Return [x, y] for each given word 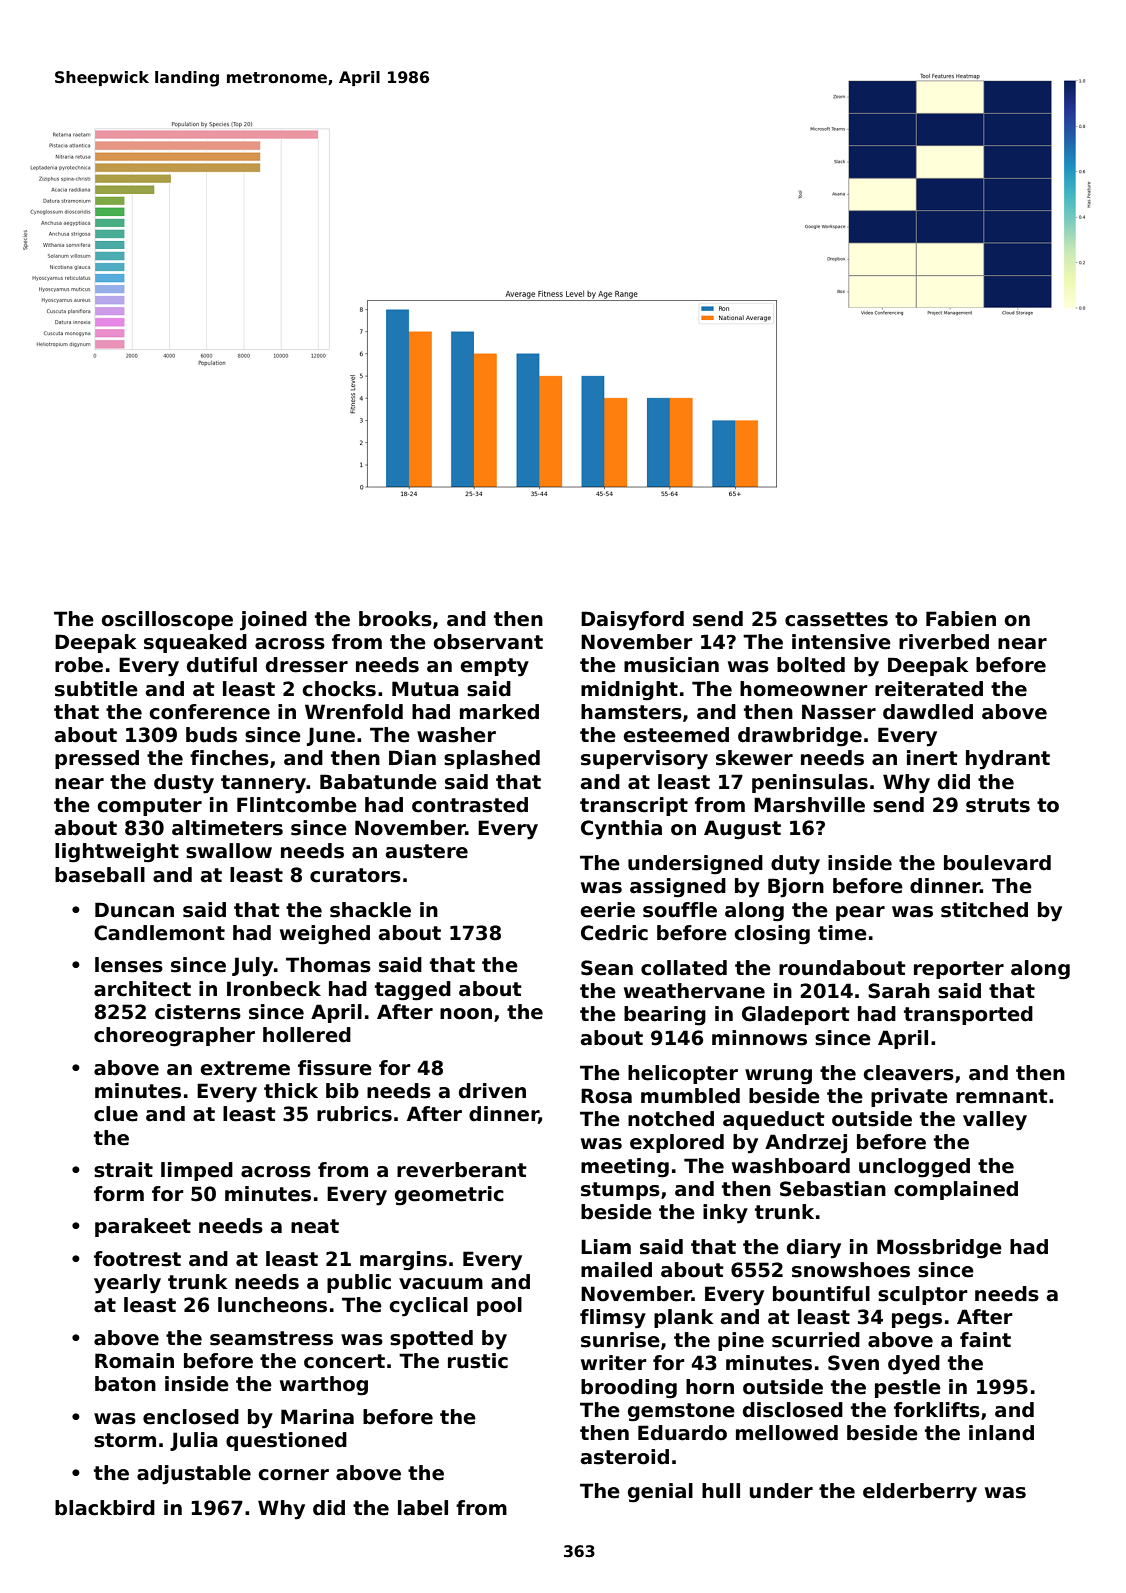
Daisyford [632, 621]
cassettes [836, 619]
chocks [339, 689]
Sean [607, 968]
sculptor [923, 1295]
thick [291, 1091]
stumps [620, 1191]
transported [968, 1015]
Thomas [328, 965]
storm [125, 1440]
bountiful [821, 1294]
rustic [478, 1361]
